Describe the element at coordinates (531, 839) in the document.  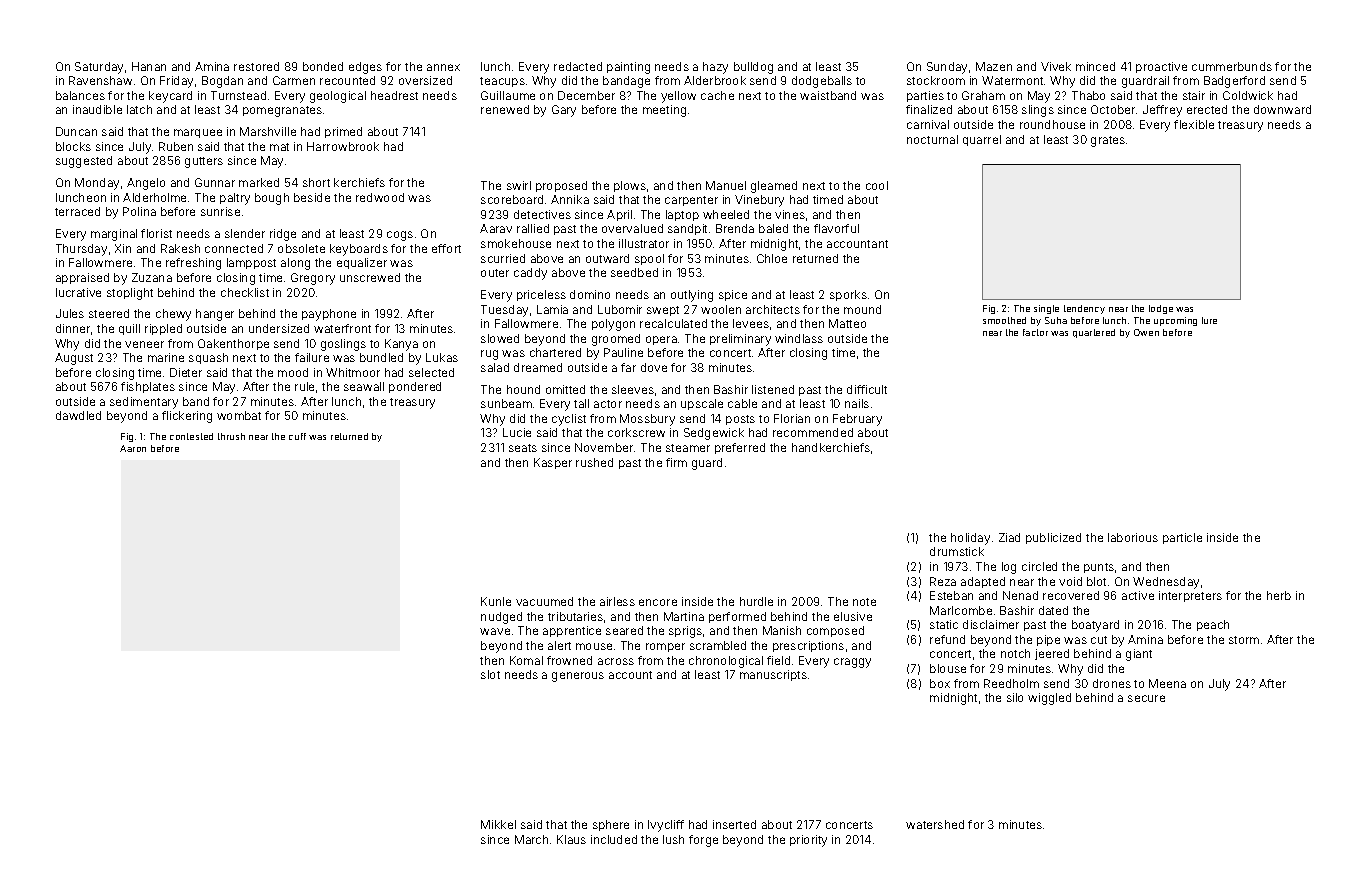
I see `March` at that location.
